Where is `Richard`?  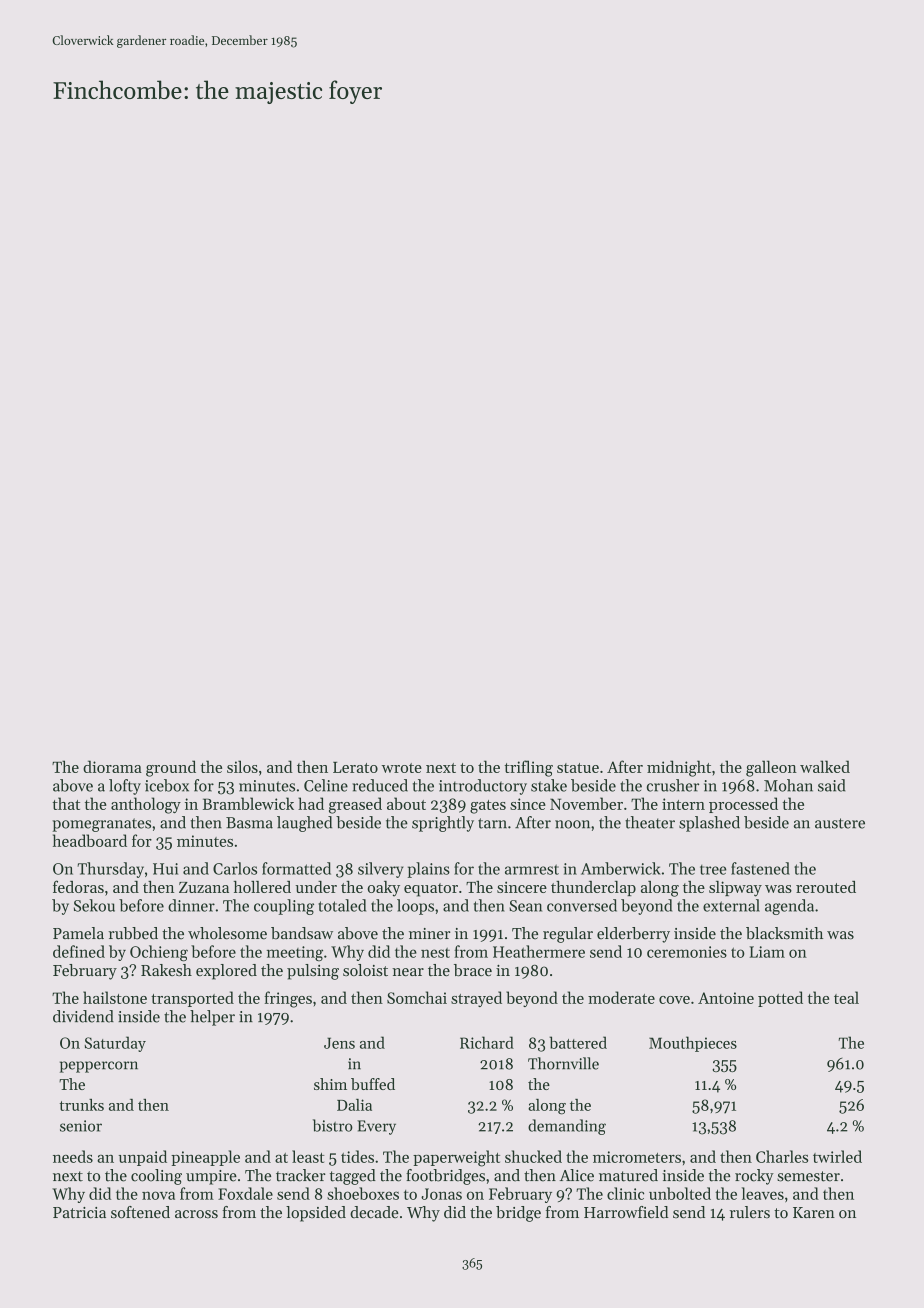 Richard is located at coordinates (487, 1042).
